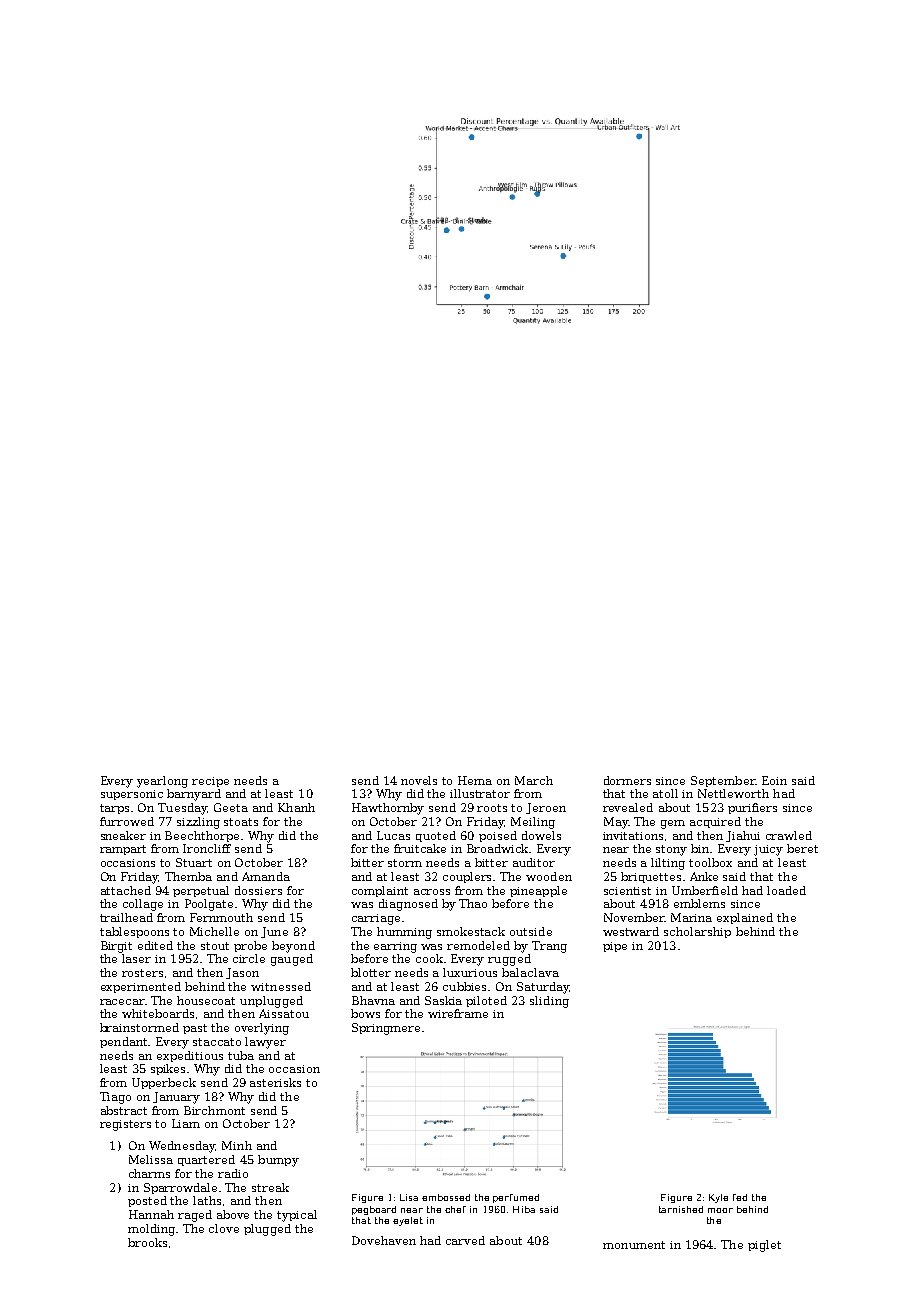  What do you see at coordinates (627, 780) in the page?
I see `dormers` at bounding box center [627, 780].
